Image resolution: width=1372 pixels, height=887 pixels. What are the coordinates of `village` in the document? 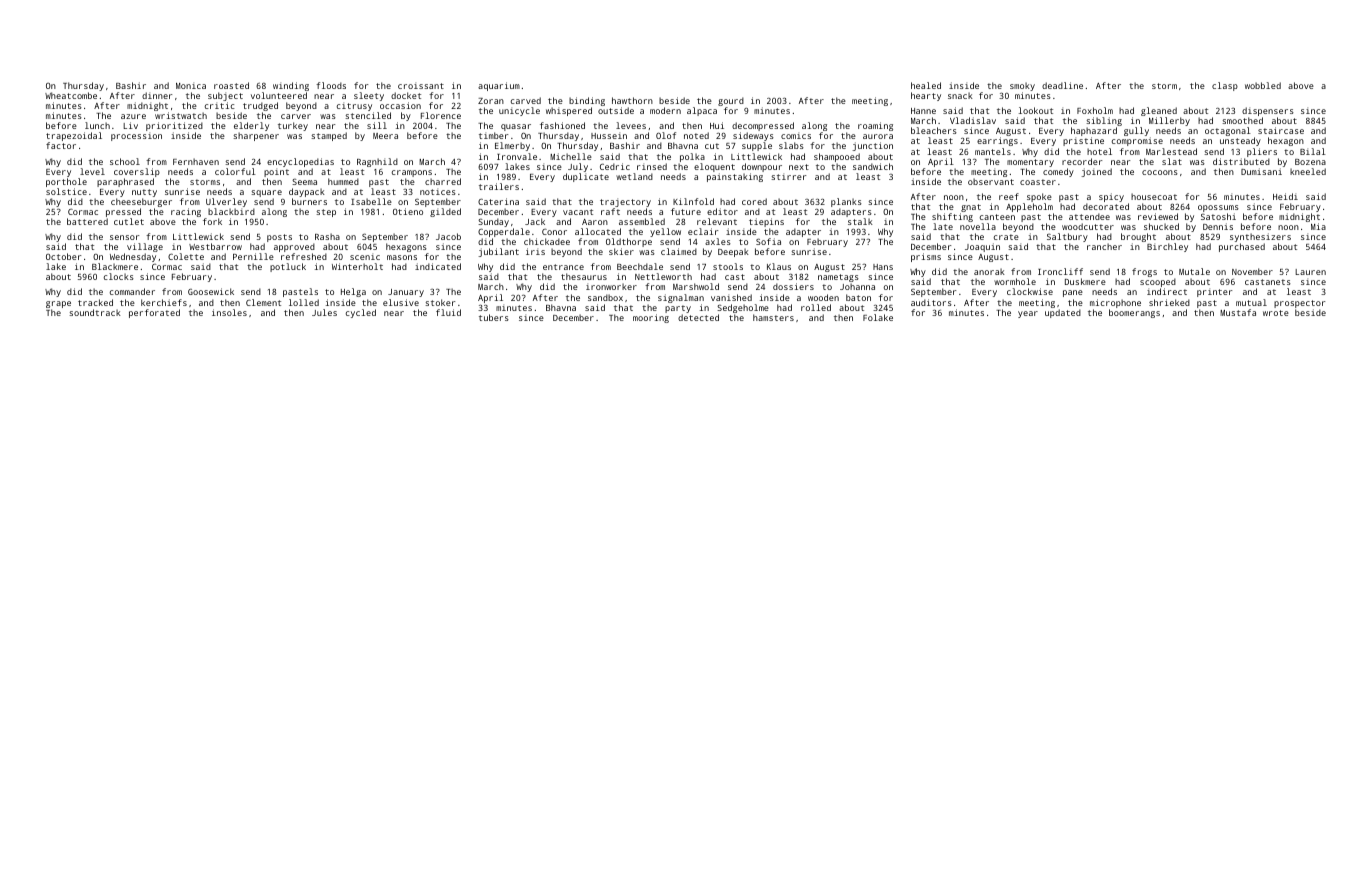 It's located at (145, 247).
